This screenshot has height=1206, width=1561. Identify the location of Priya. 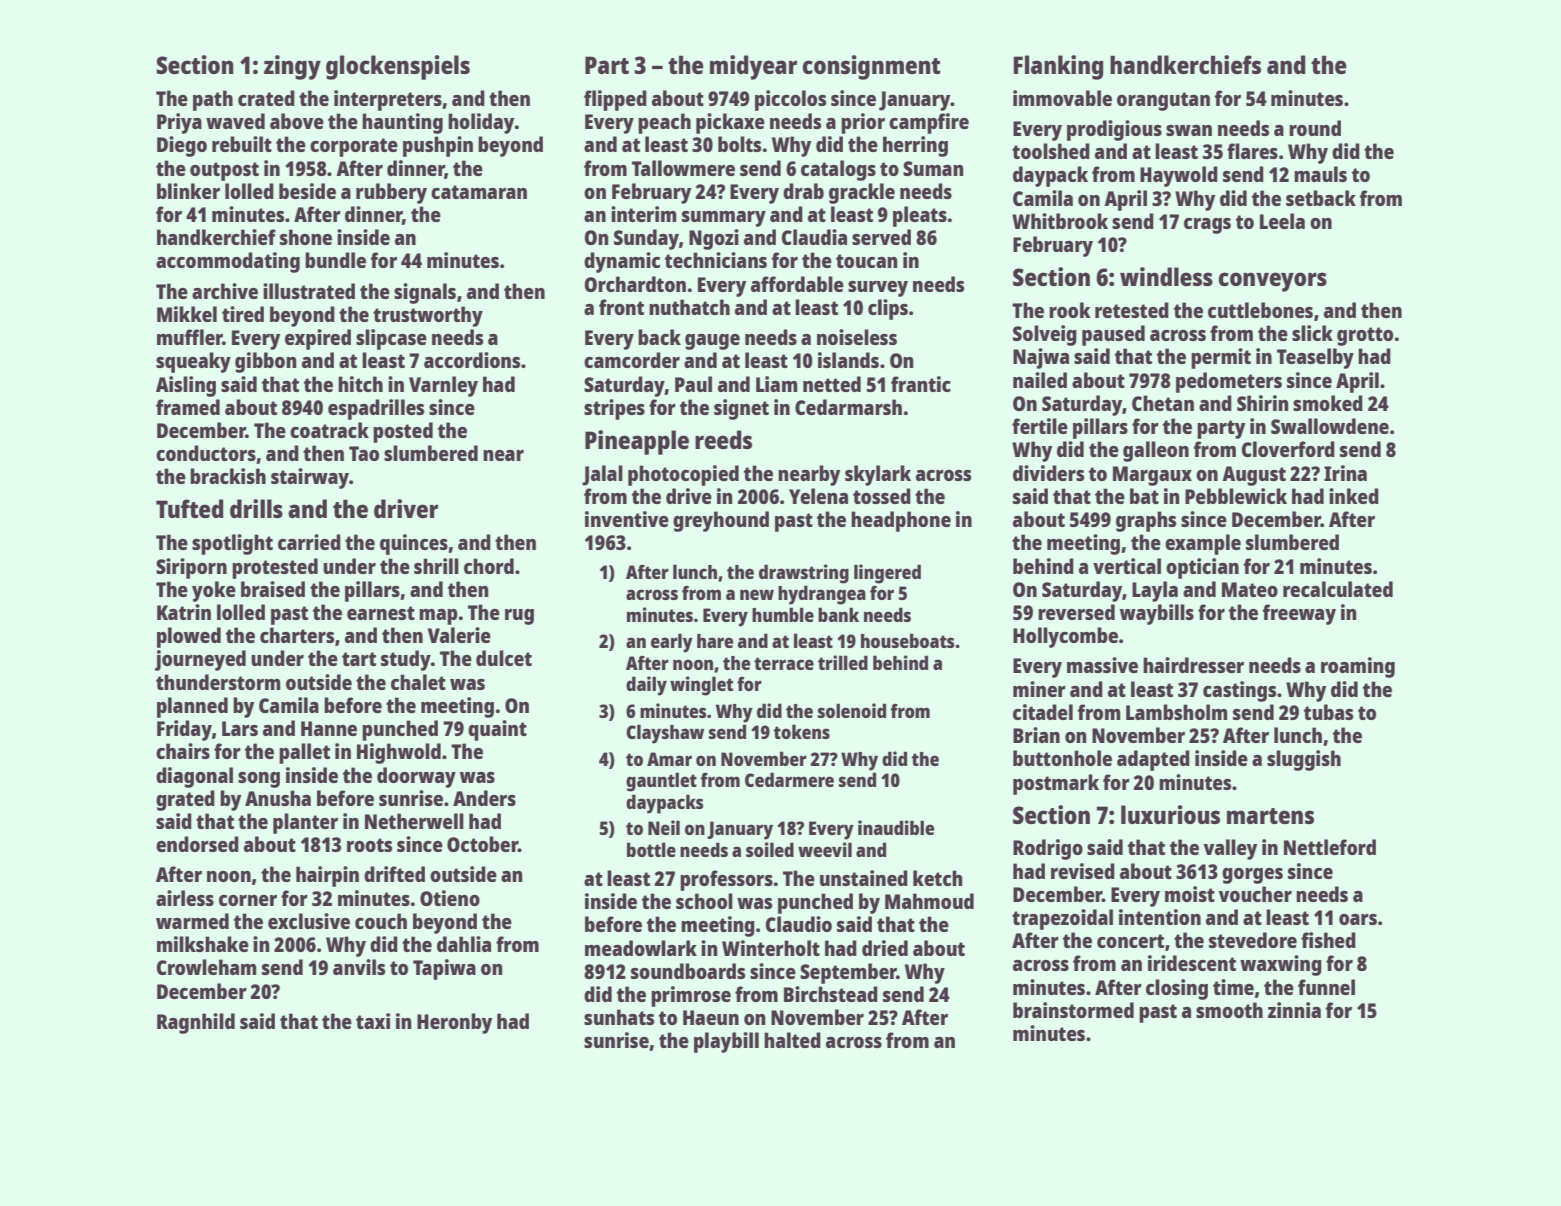
(179, 123).
